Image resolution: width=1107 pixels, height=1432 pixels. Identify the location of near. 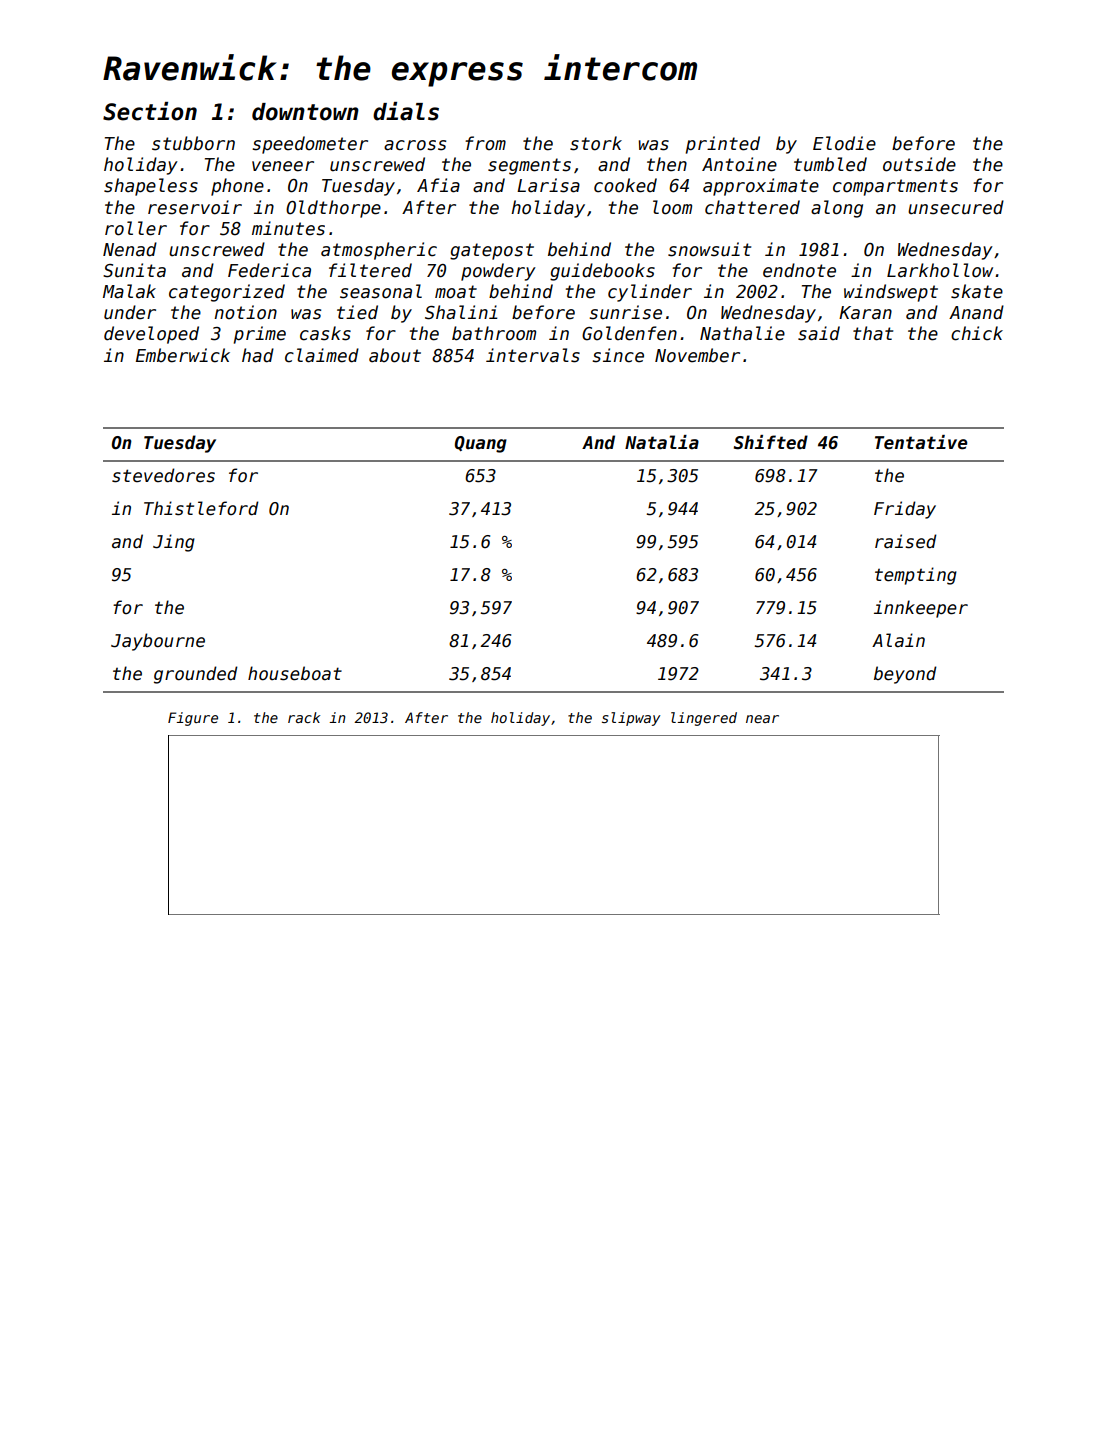
(762, 719).
